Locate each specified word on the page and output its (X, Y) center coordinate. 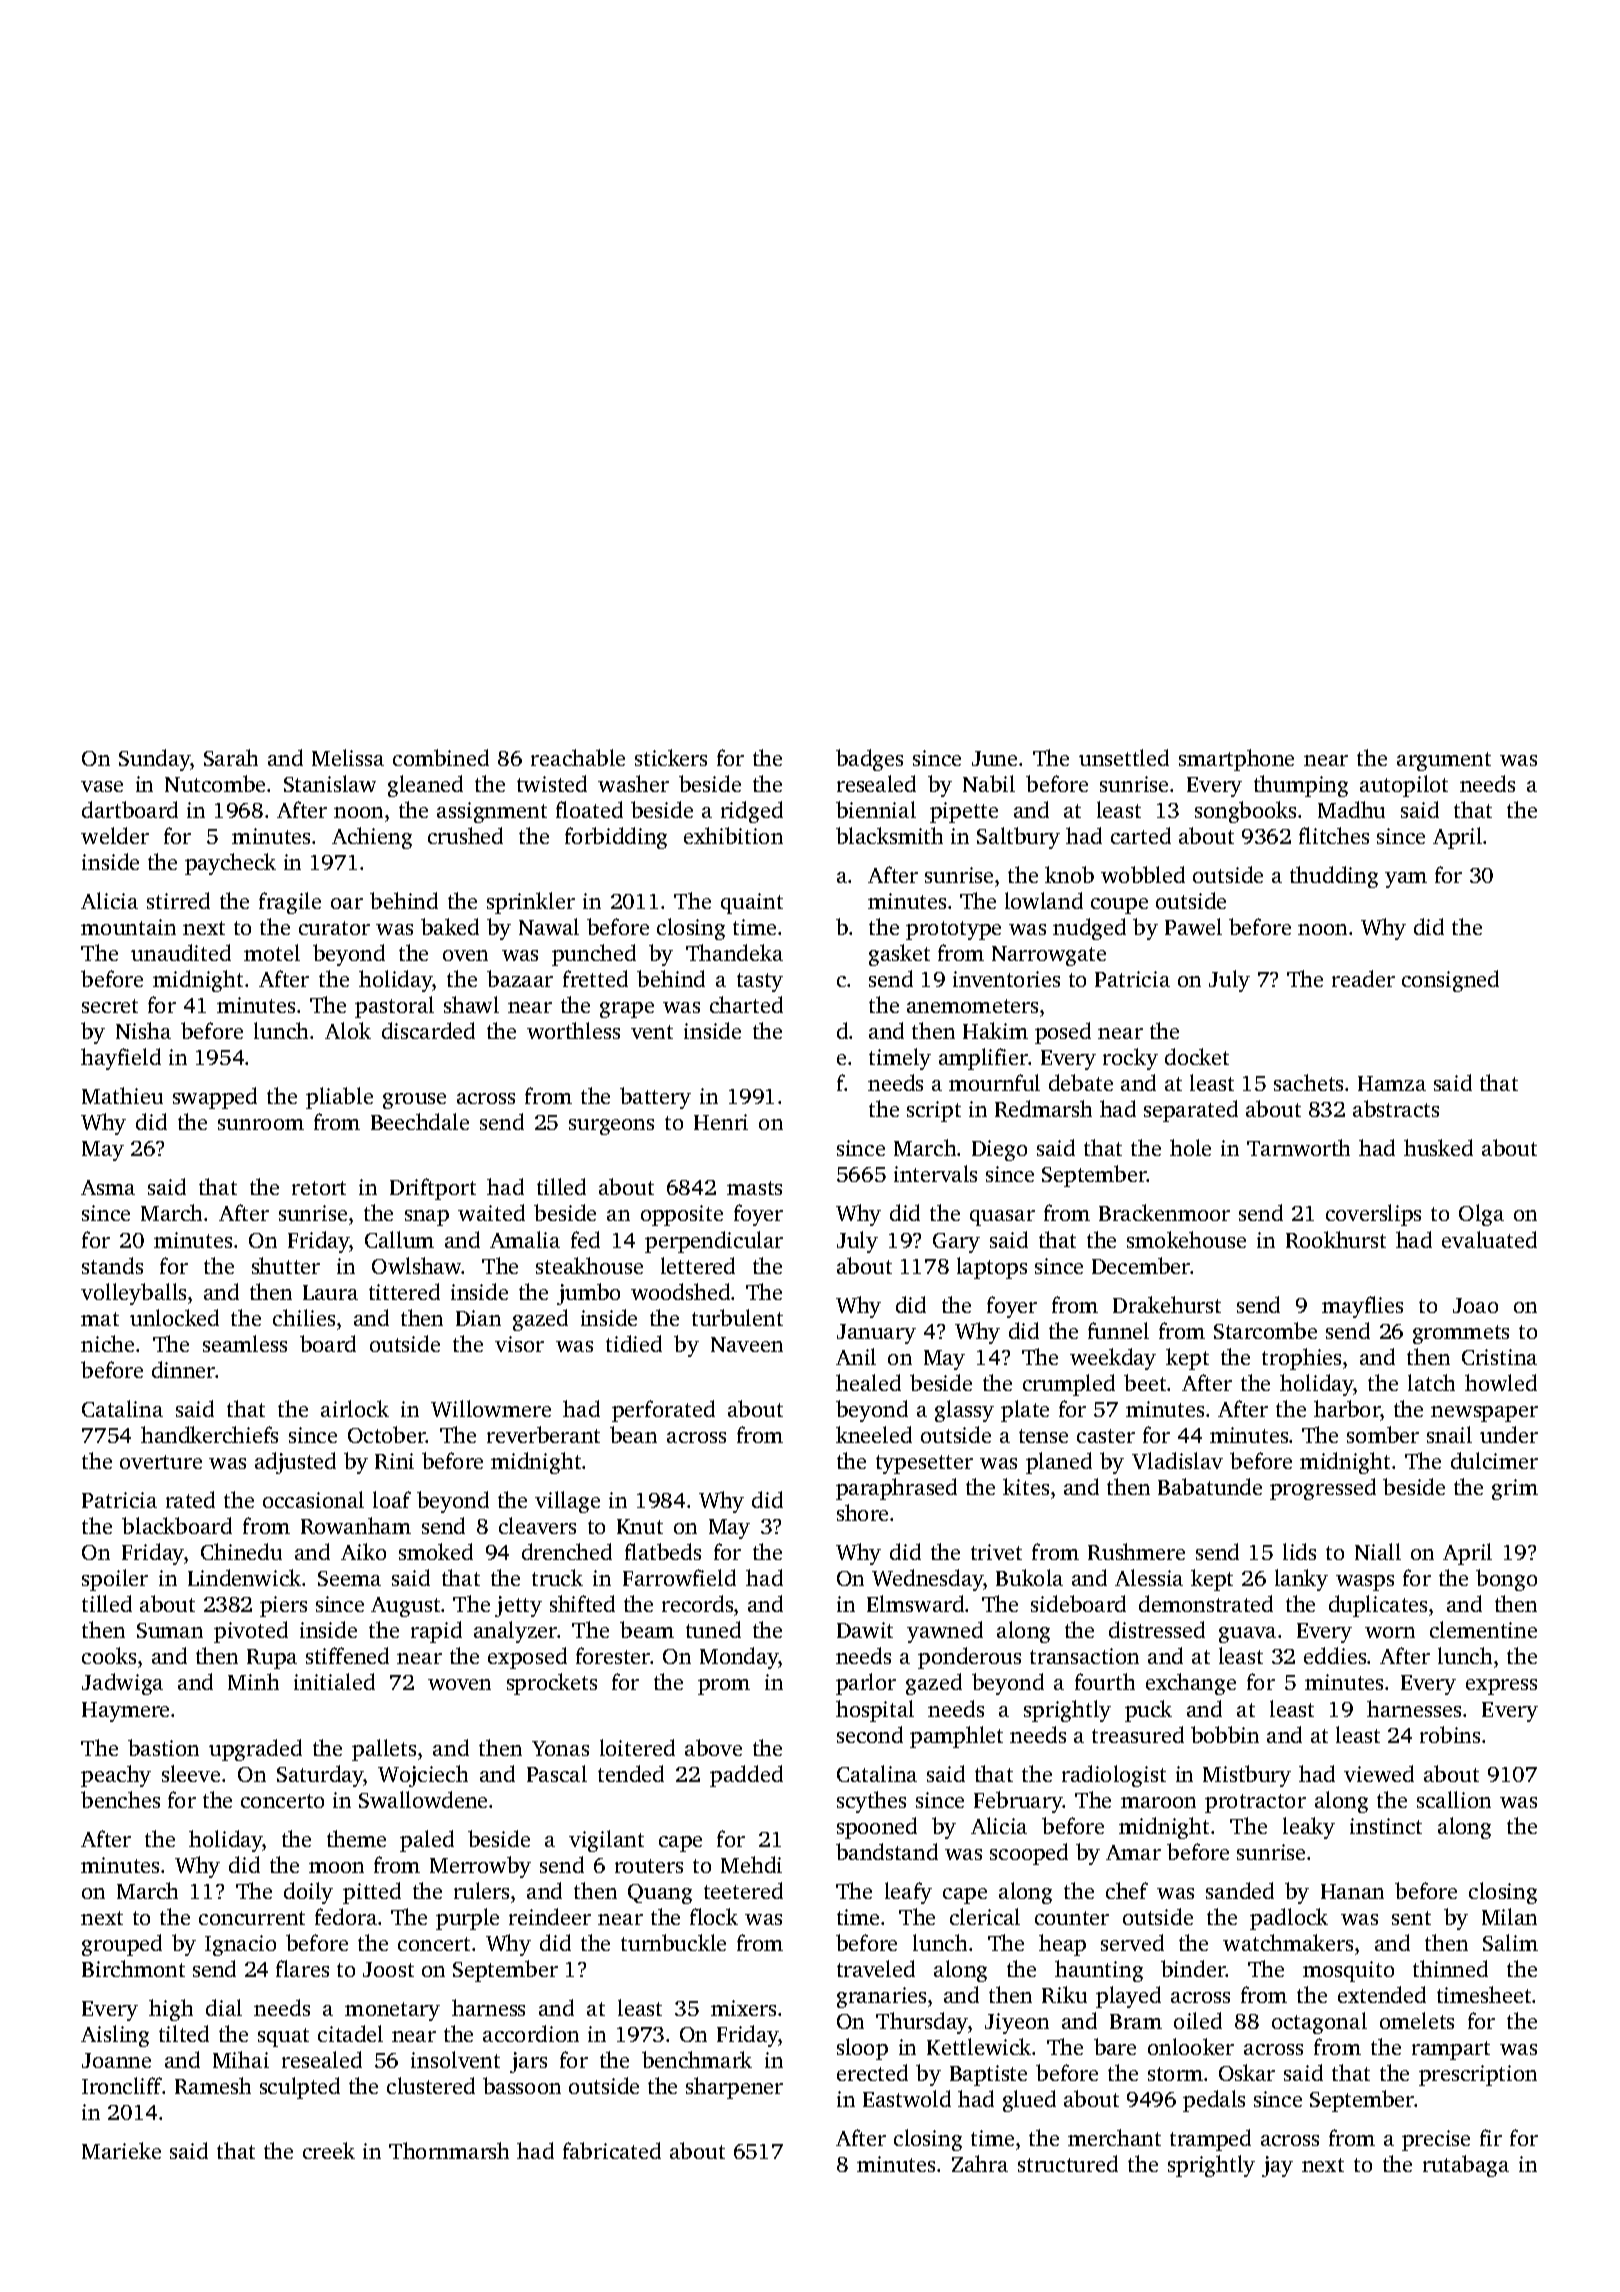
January (876, 1334)
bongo (1506, 1580)
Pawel (1193, 926)
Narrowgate (1049, 956)
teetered (743, 1890)
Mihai (241, 2059)
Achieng (372, 838)
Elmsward (915, 1603)
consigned (1450, 981)
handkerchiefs (209, 1434)
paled (427, 1841)
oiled (1198, 2020)
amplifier (984, 1059)
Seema (349, 1578)
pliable (339, 1098)
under (1509, 1434)
